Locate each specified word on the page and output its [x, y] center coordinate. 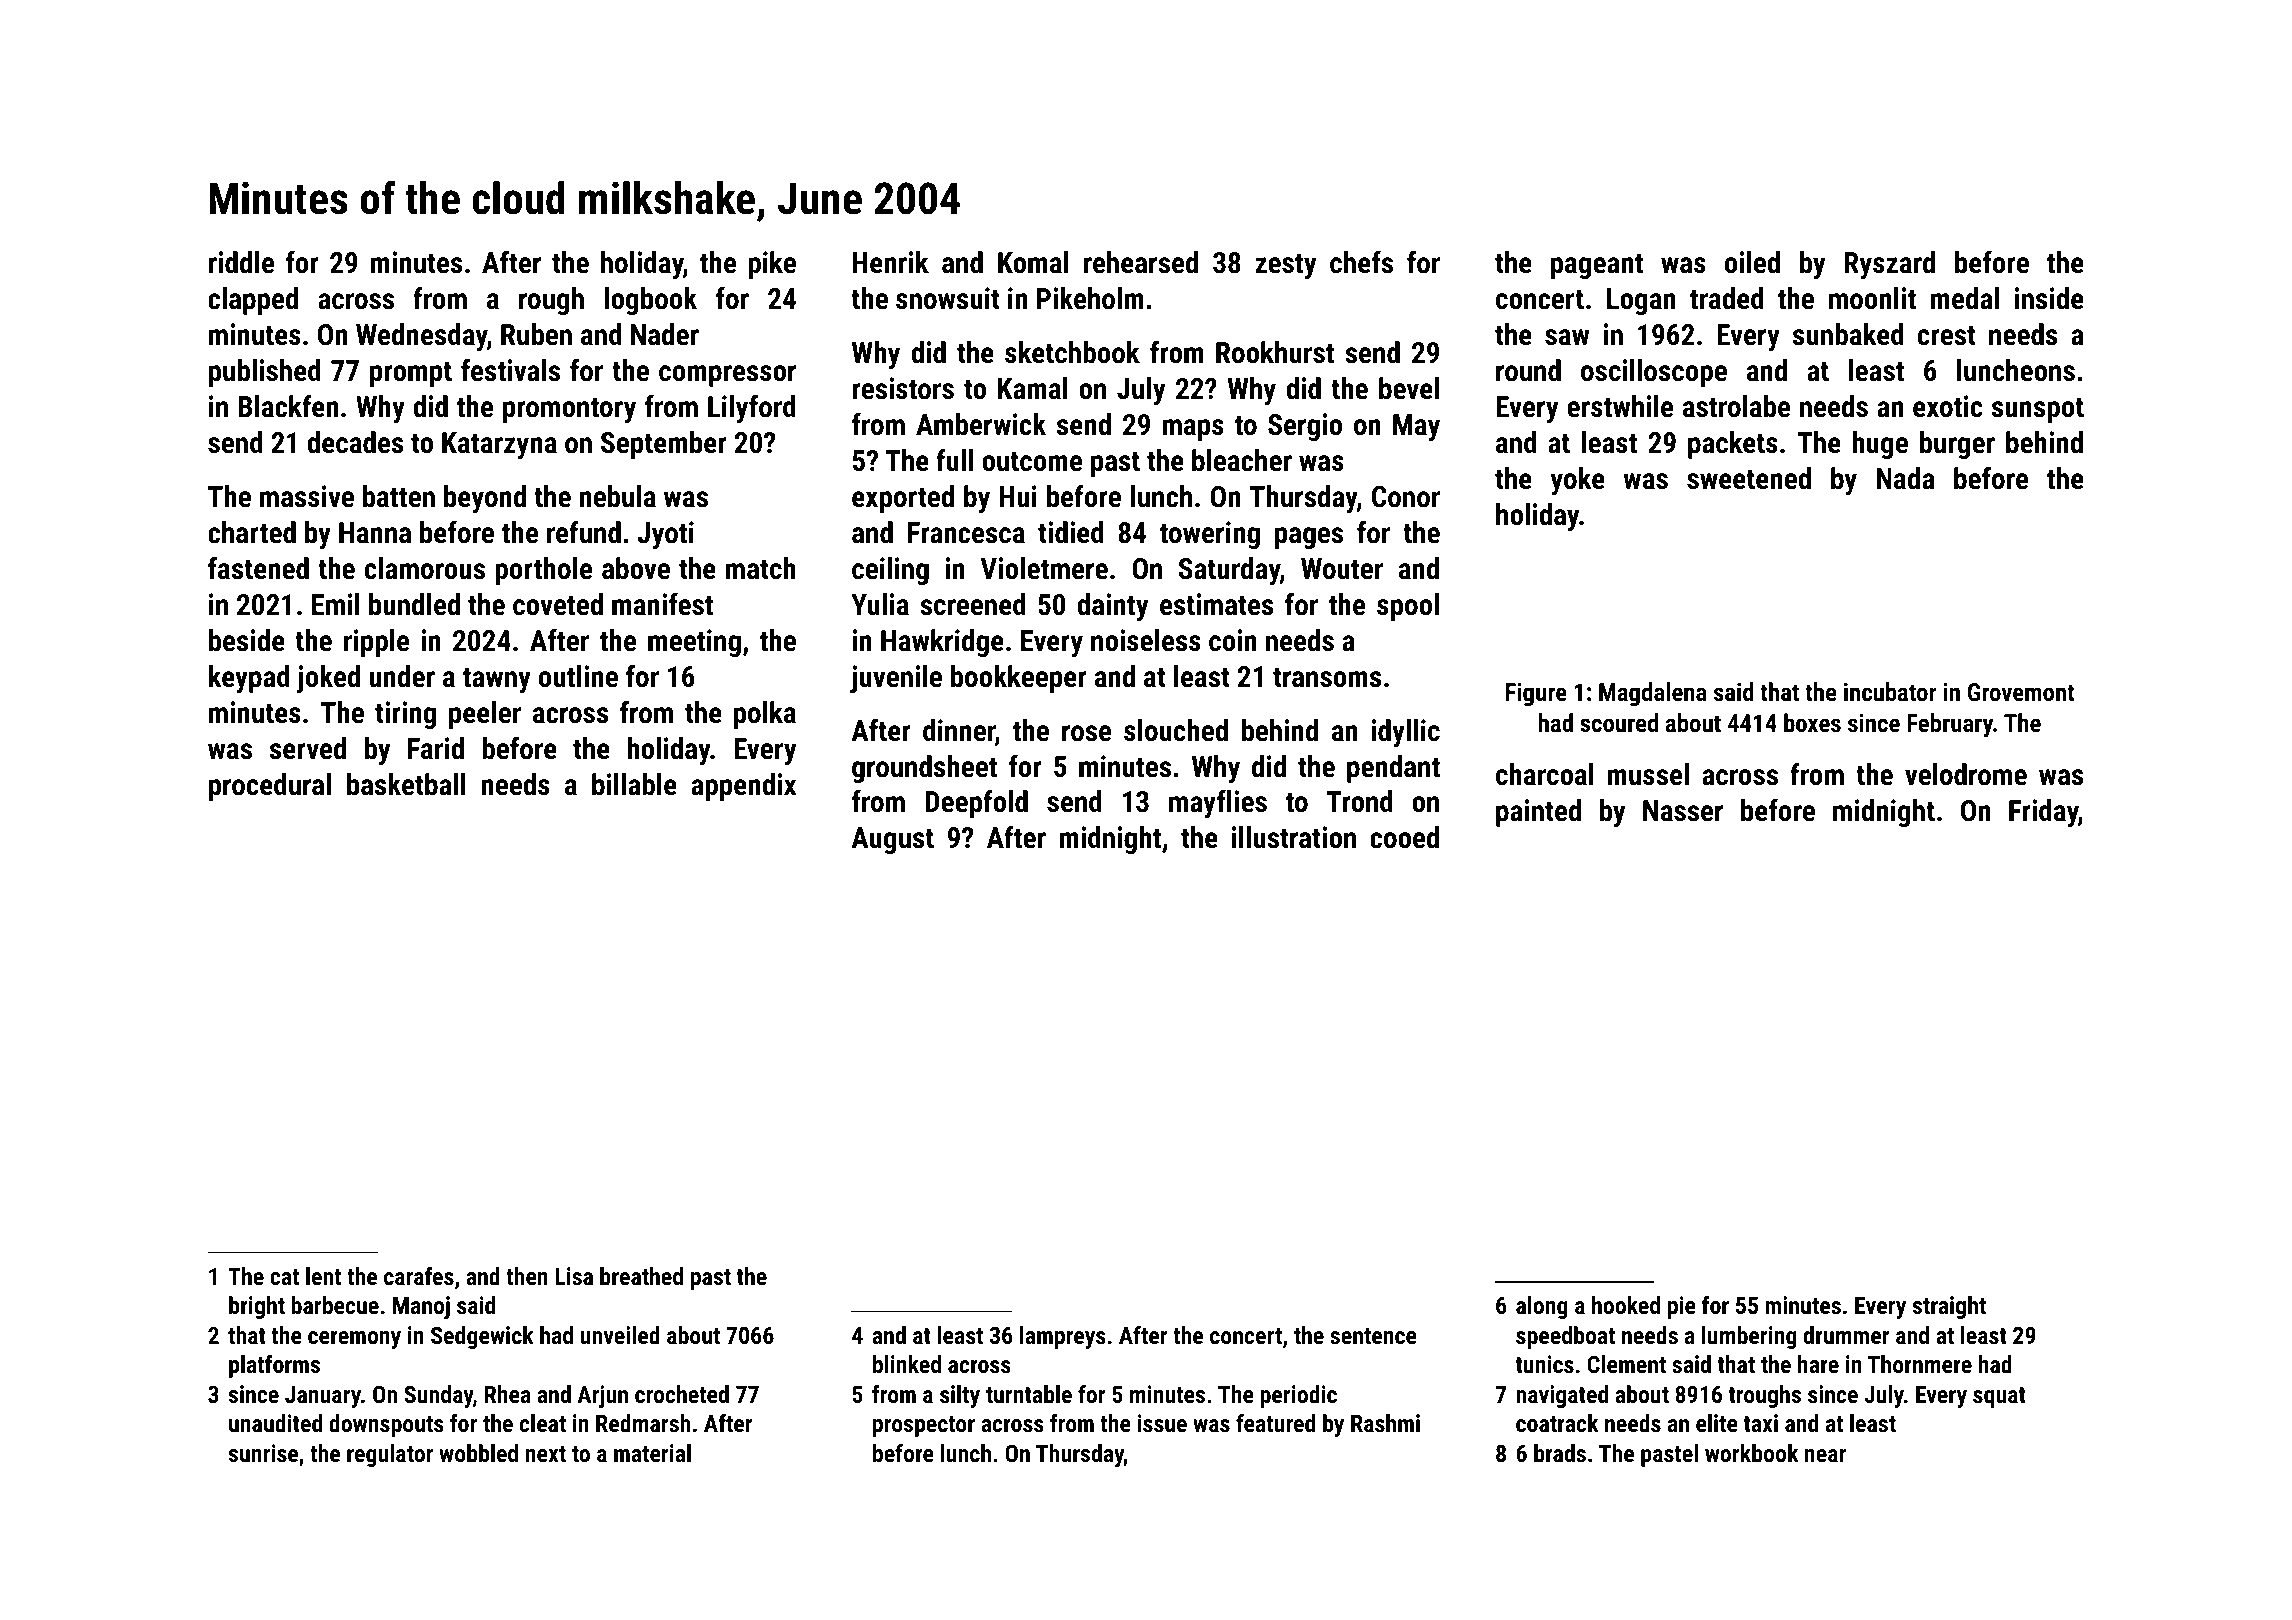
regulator [390, 1455]
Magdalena [1653, 694]
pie [1682, 1307]
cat [284, 1277]
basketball [406, 784]
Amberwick [981, 424]
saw [1567, 337]
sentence [1373, 1336]
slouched [1176, 730]
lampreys [1063, 1337]
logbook [651, 301]
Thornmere [1920, 1364]
